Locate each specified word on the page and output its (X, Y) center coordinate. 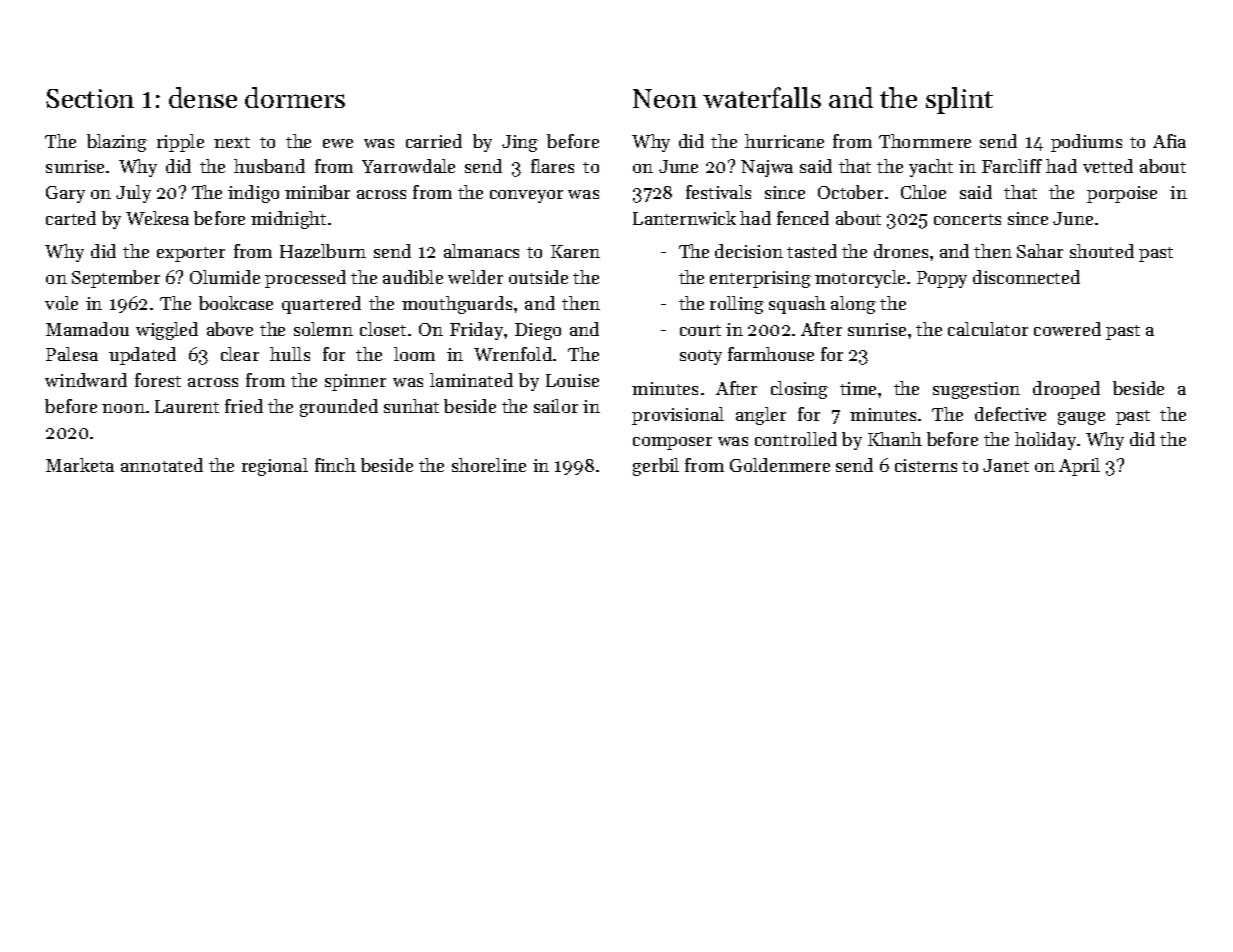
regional (275, 467)
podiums (1086, 143)
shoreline (489, 465)
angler (761, 416)
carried (434, 141)
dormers (295, 97)
